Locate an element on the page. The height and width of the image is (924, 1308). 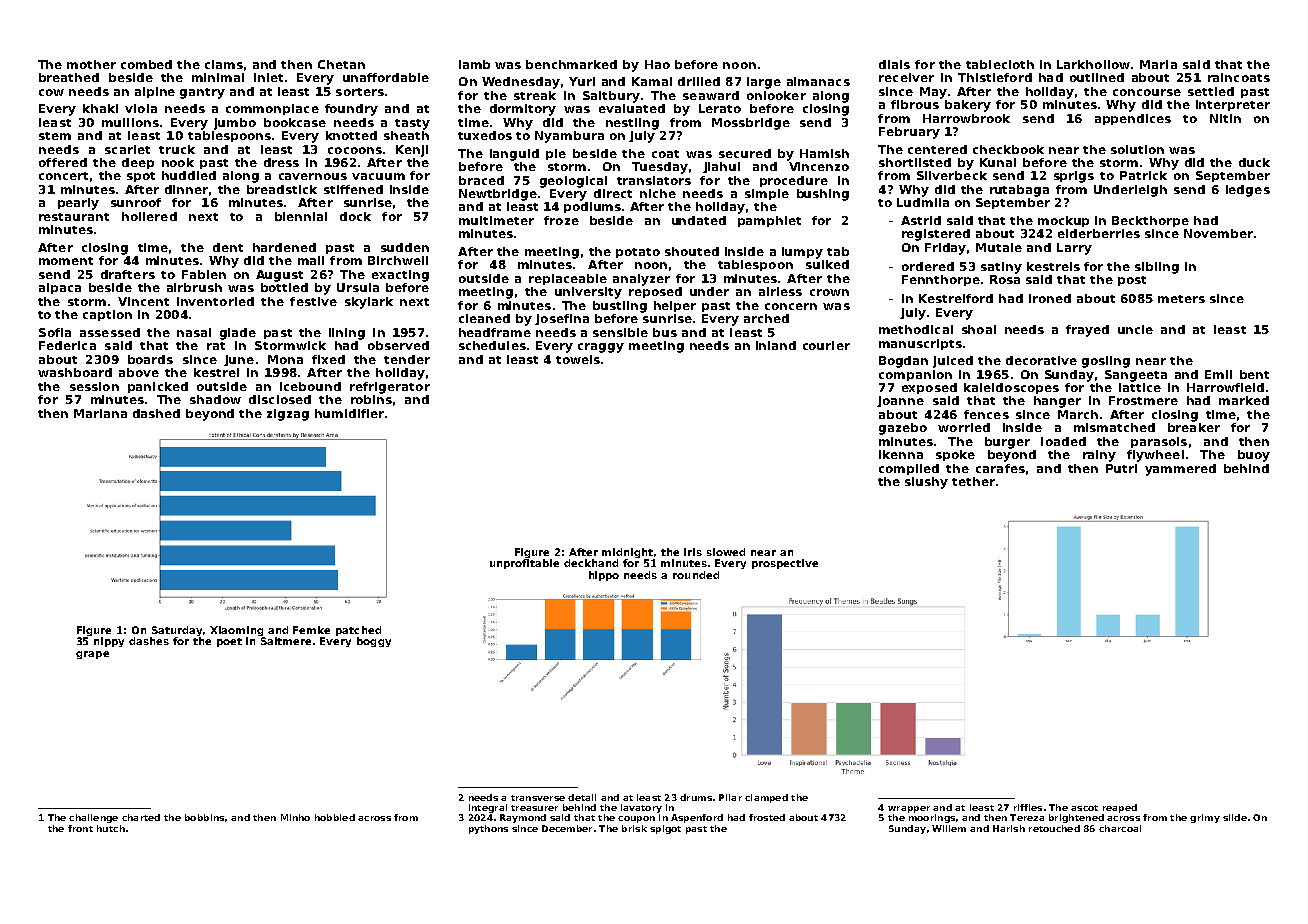
boggy is located at coordinates (374, 642).
